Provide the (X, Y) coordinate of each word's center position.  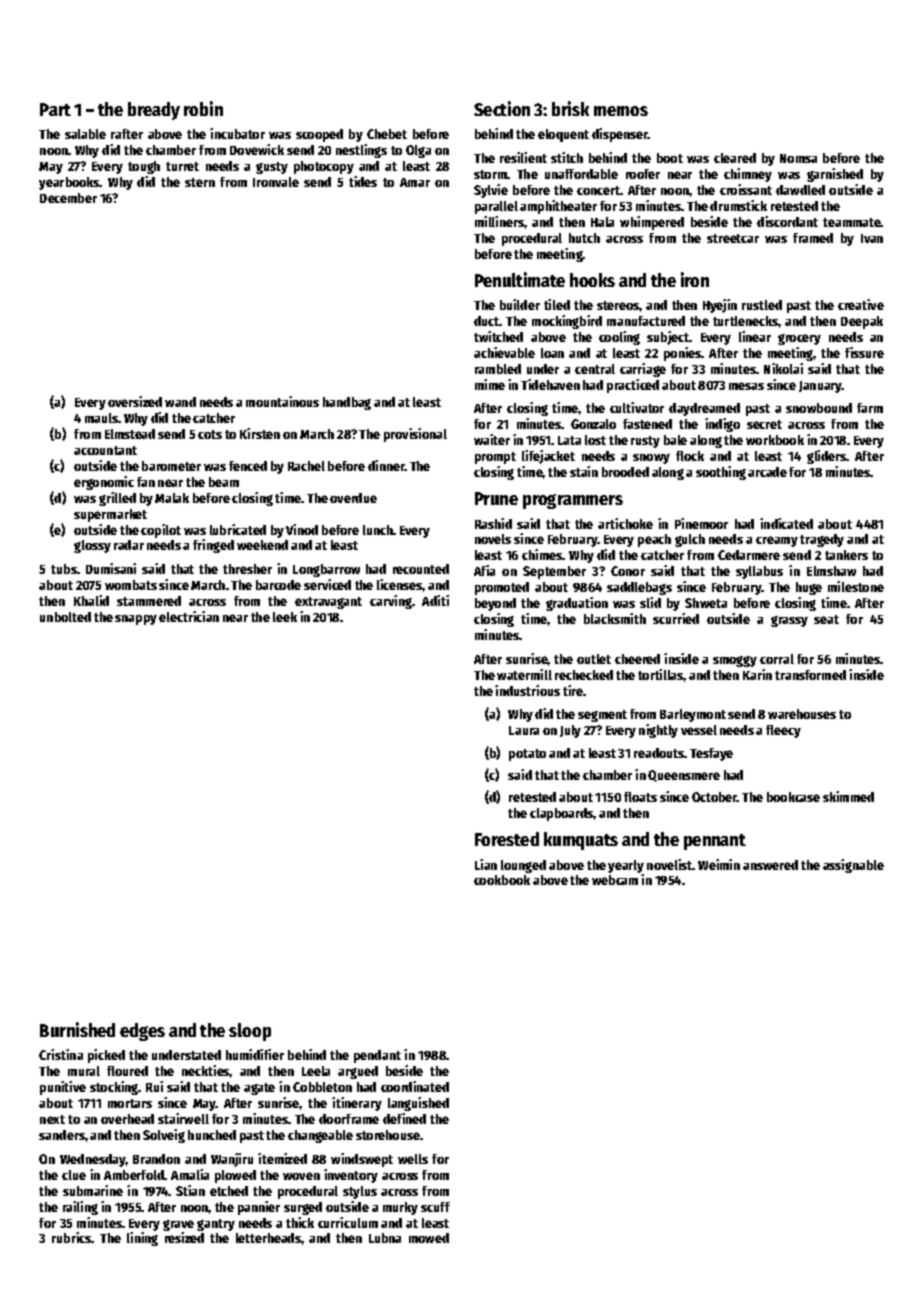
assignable (853, 866)
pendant (377, 1056)
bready (154, 111)
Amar (415, 182)
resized (184, 1237)
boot (670, 158)
